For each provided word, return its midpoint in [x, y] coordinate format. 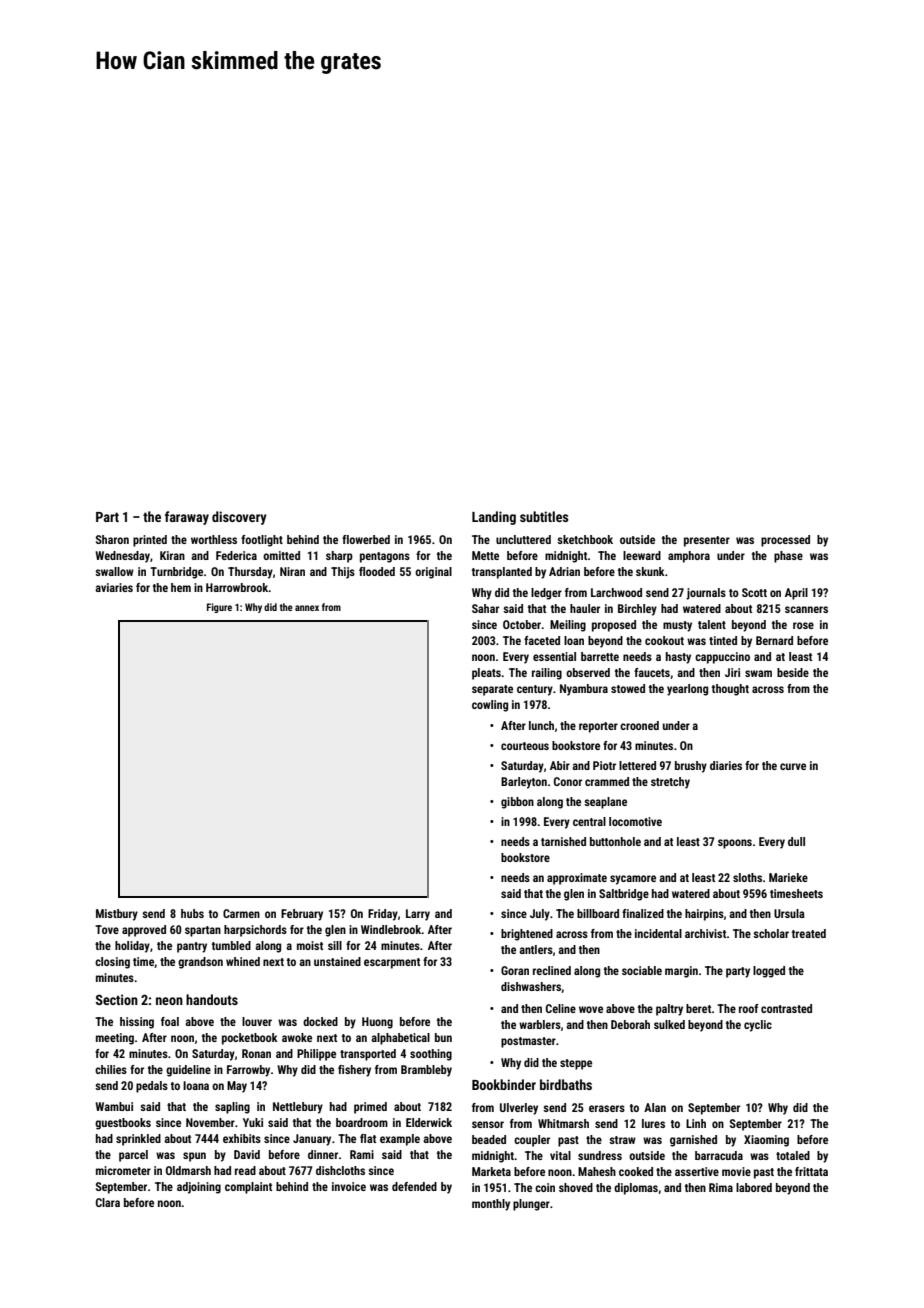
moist [310, 945]
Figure [219, 608]
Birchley [637, 610]
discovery [239, 518]
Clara [108, 1202]
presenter [707, 541]
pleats [486, 674]
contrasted [786, 1008]
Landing [494, 518]
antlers [536, 949]
